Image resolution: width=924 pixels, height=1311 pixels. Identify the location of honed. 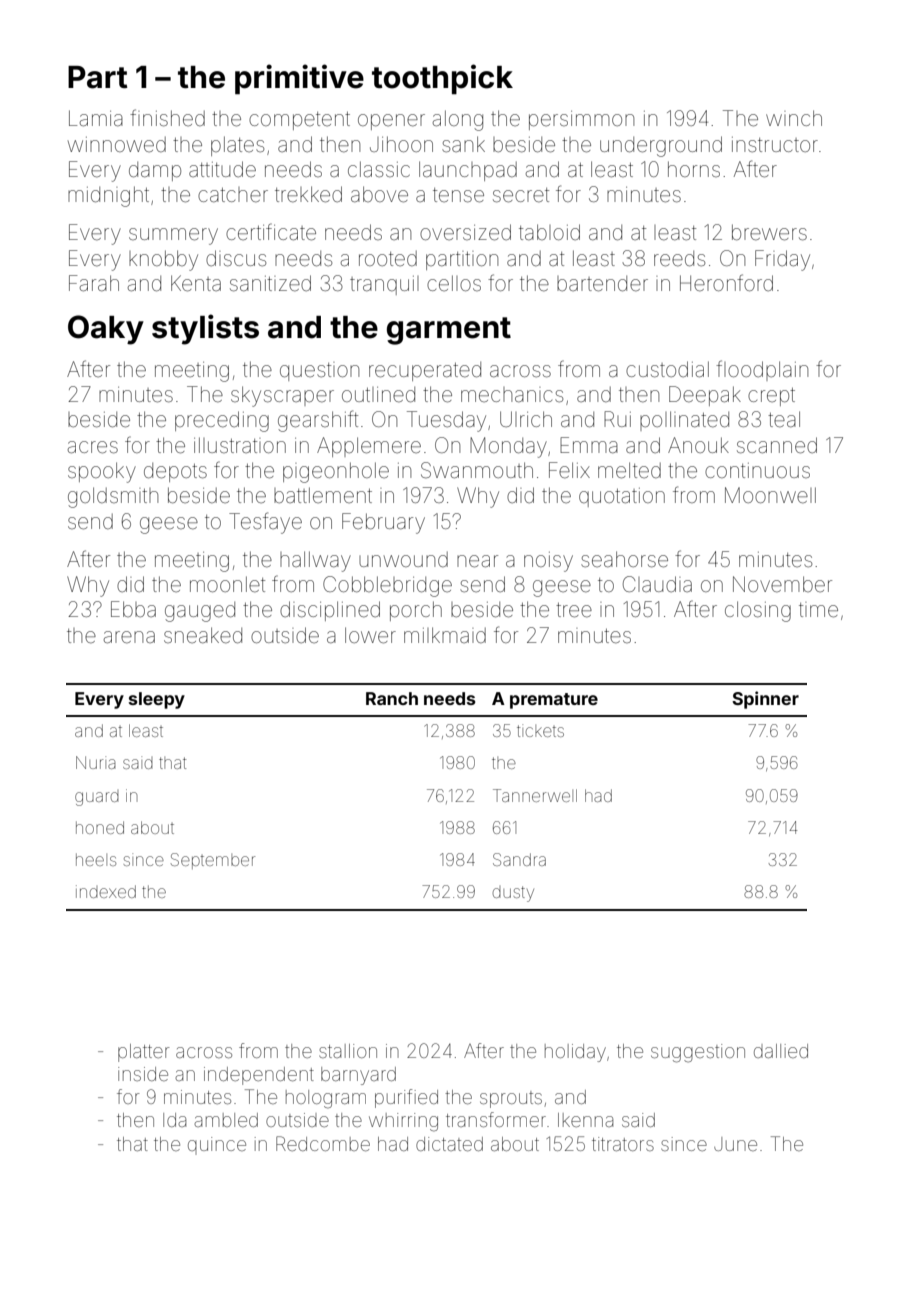
(100, 827).
